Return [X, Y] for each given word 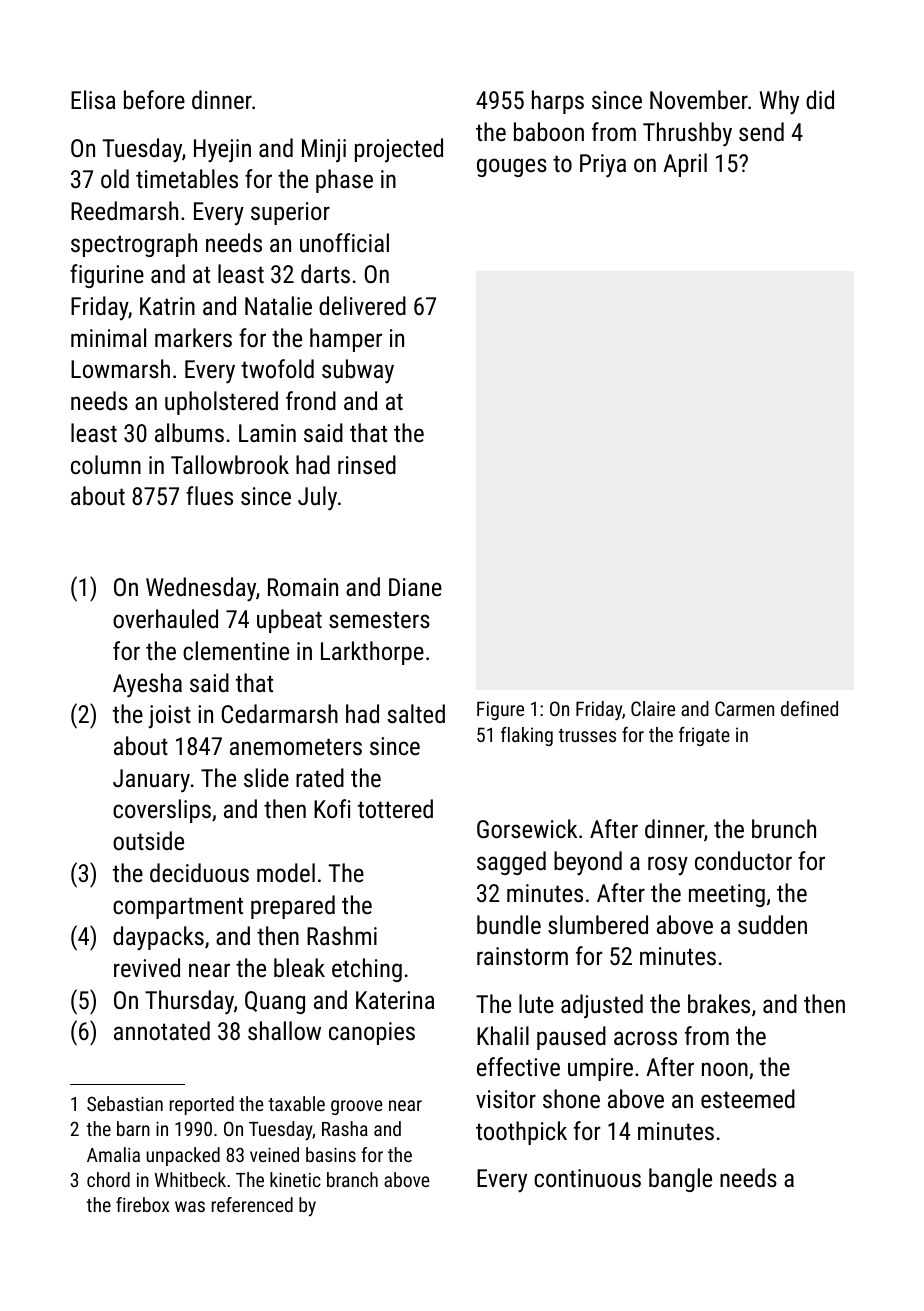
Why [779, 102]
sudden [772, 924]
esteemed [748, 1098]
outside [148, 840]
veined [274, 1154]
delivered [362, 305]
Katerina [395, 1000]
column [106, 464]
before [154, 99]
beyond [588, 863]
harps [558, 102]
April [685, 165]
